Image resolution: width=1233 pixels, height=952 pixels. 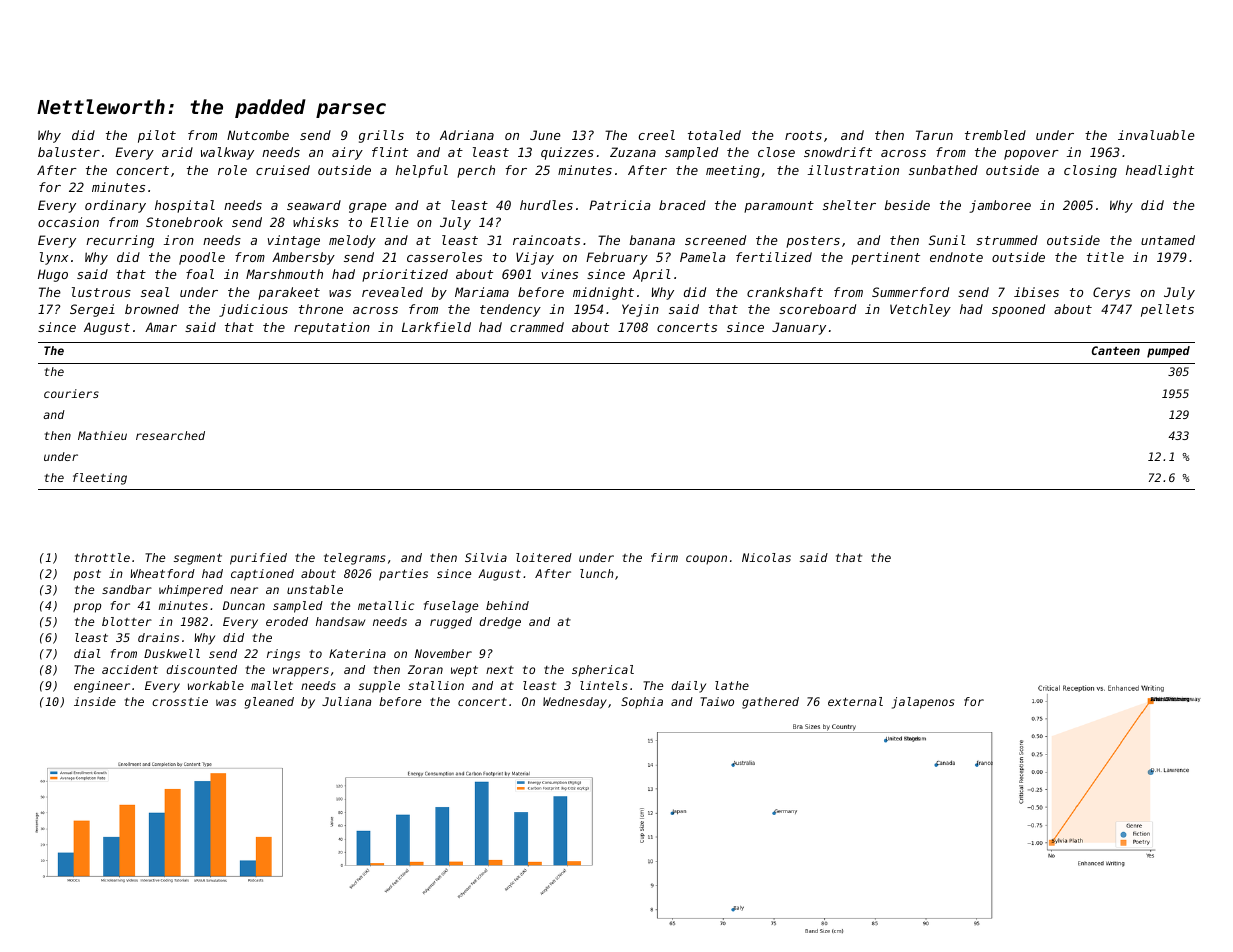 What do you see at coordinates (161, 327) in the image?
I see `Amar` at bounding box center [161, 327].
